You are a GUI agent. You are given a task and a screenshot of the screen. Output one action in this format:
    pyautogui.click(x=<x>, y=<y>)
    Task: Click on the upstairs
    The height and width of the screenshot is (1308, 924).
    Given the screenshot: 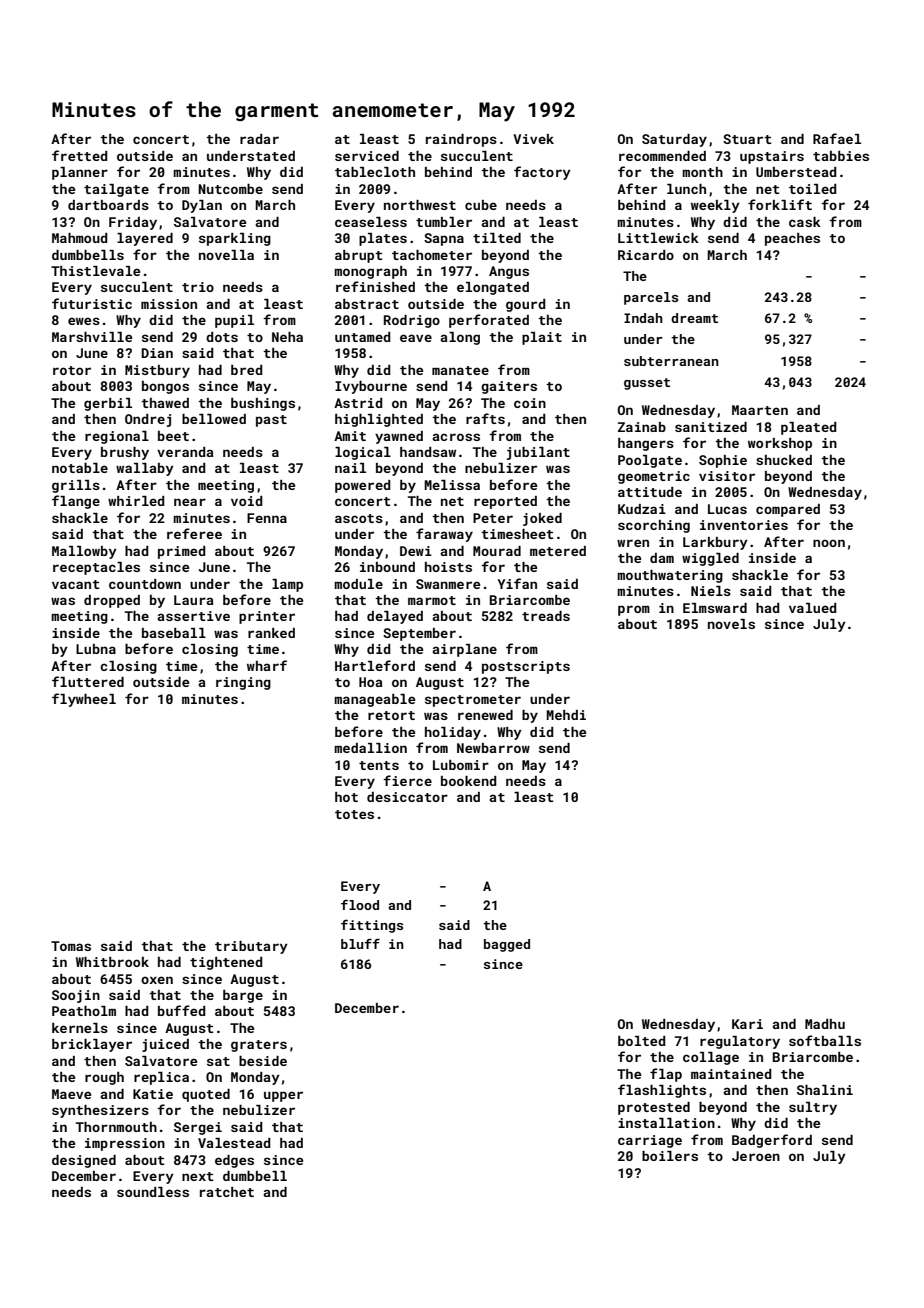 What is the action you would take?
    pyautogui.click(x=772, y=157)
